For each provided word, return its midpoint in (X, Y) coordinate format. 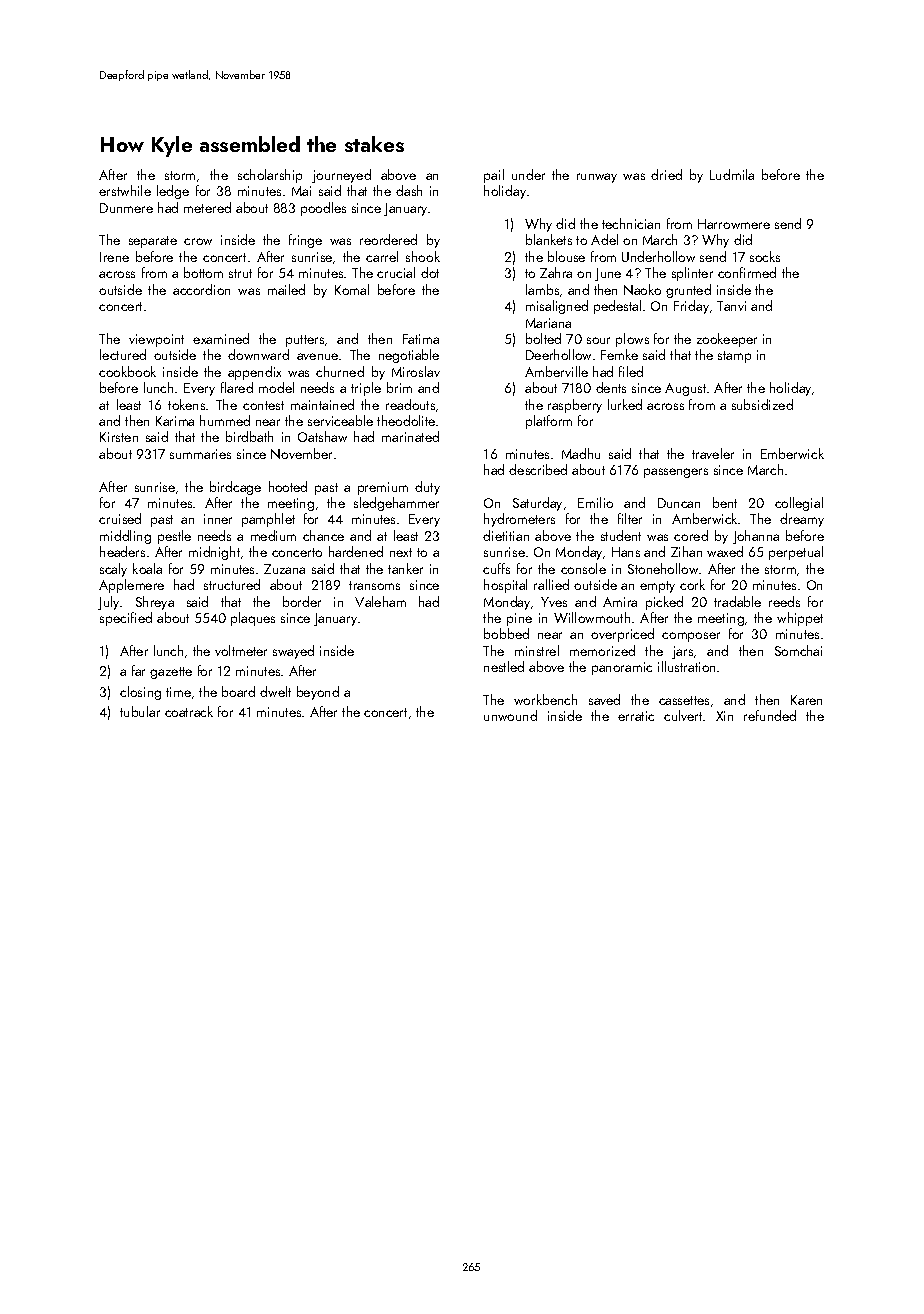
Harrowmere (734, 224)
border (302, 601)
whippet (800, 619)
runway (597, 178)
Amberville (556, 371)
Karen (806, 700)
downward (258, 354)
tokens (186, 404)
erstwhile (125, 190)
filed (631, 371)
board (238, 691)
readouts (410, 404)
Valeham (380, 601)
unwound (510, 715)
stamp (734, 357)
